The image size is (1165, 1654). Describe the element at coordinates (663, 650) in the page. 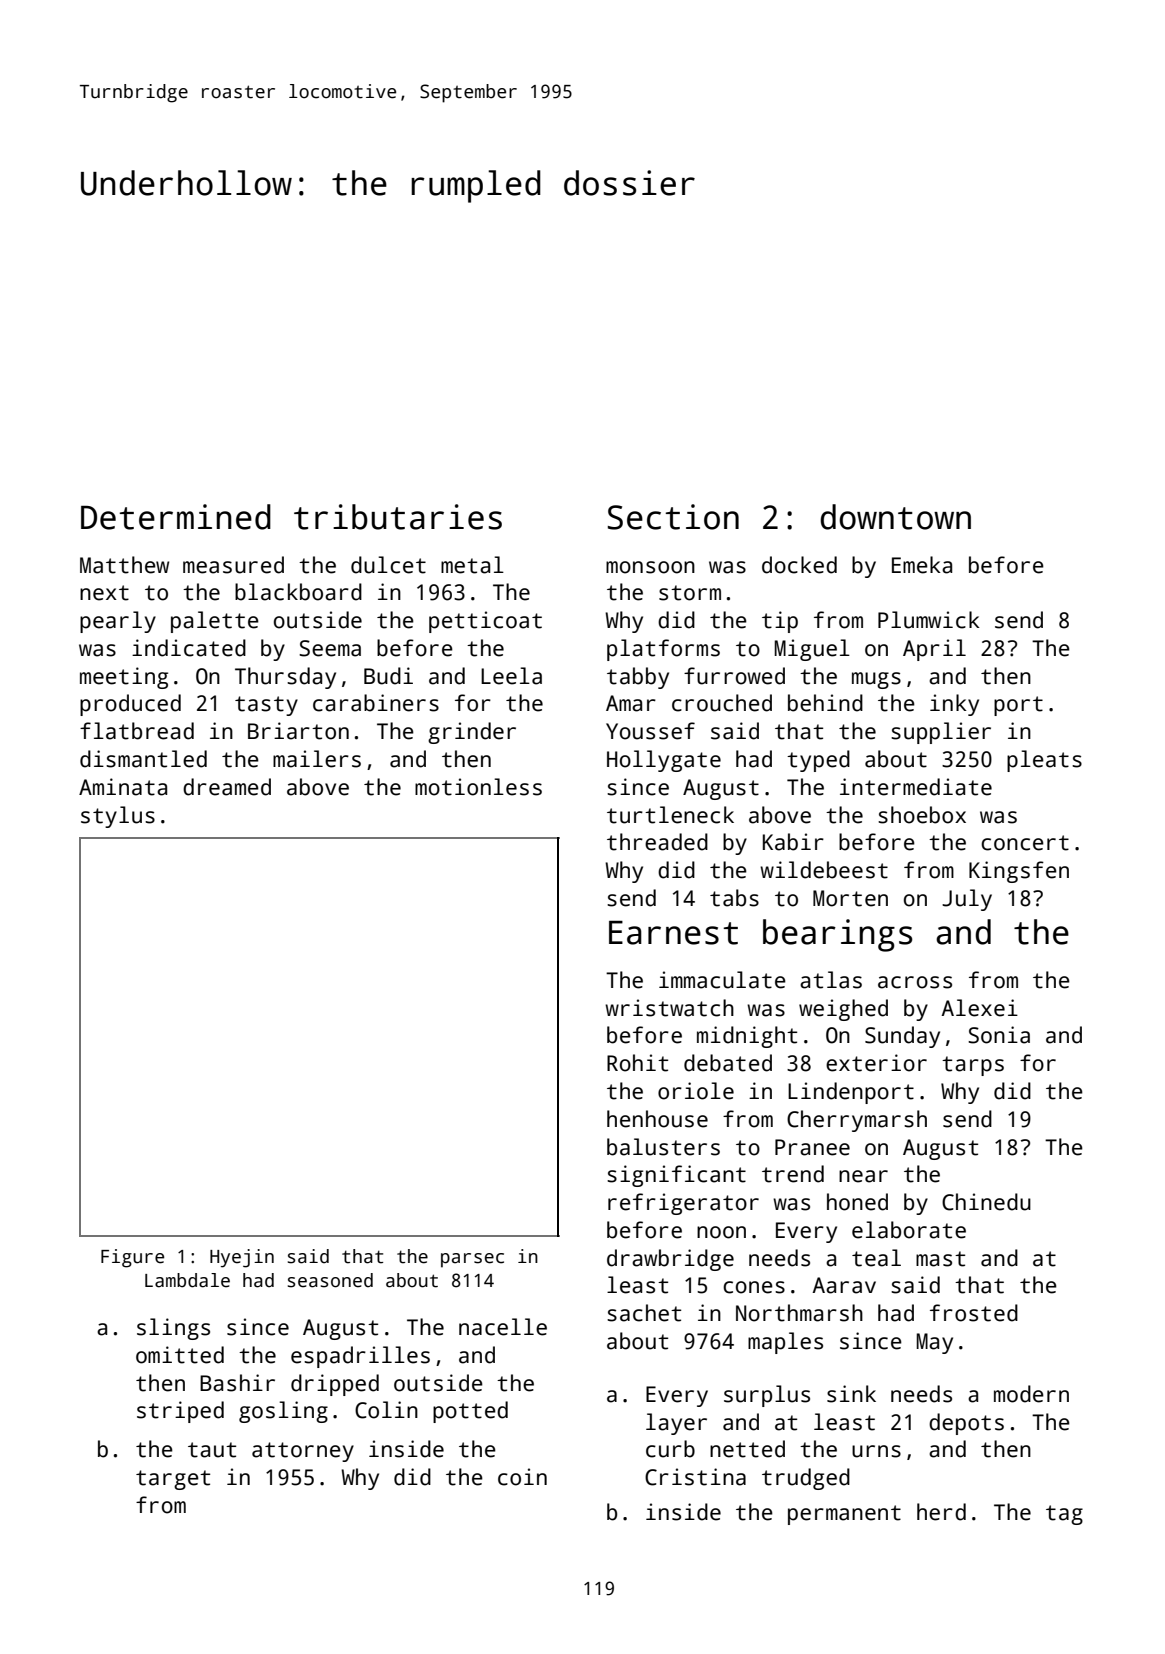

I see `platforms` at that location.
